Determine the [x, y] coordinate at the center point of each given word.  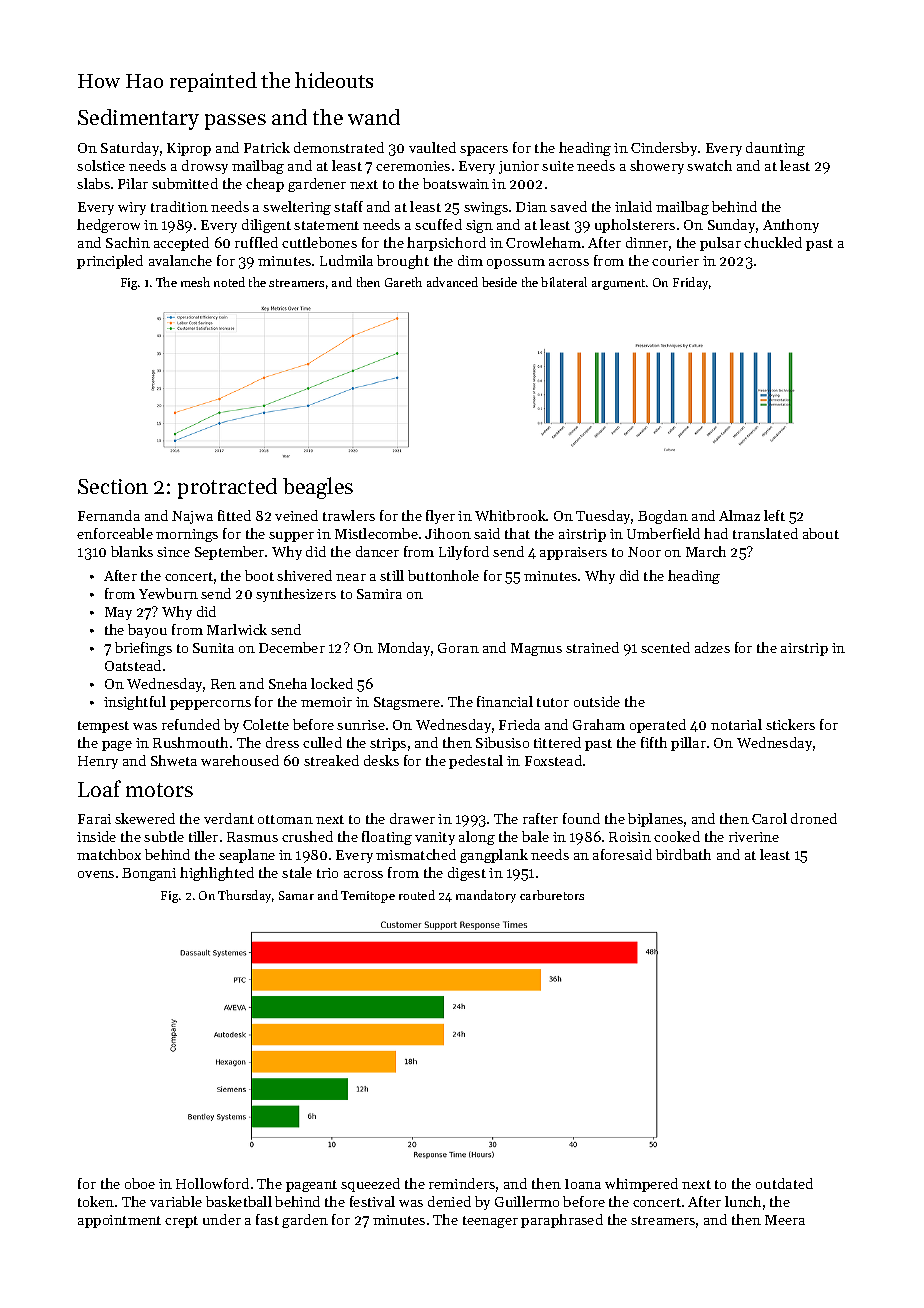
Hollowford [212, 1183]
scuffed [438, 224]
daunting [775, 149]
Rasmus [252, 837]
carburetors [552, 895]
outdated [784, 1183]
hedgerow [108, 226]
